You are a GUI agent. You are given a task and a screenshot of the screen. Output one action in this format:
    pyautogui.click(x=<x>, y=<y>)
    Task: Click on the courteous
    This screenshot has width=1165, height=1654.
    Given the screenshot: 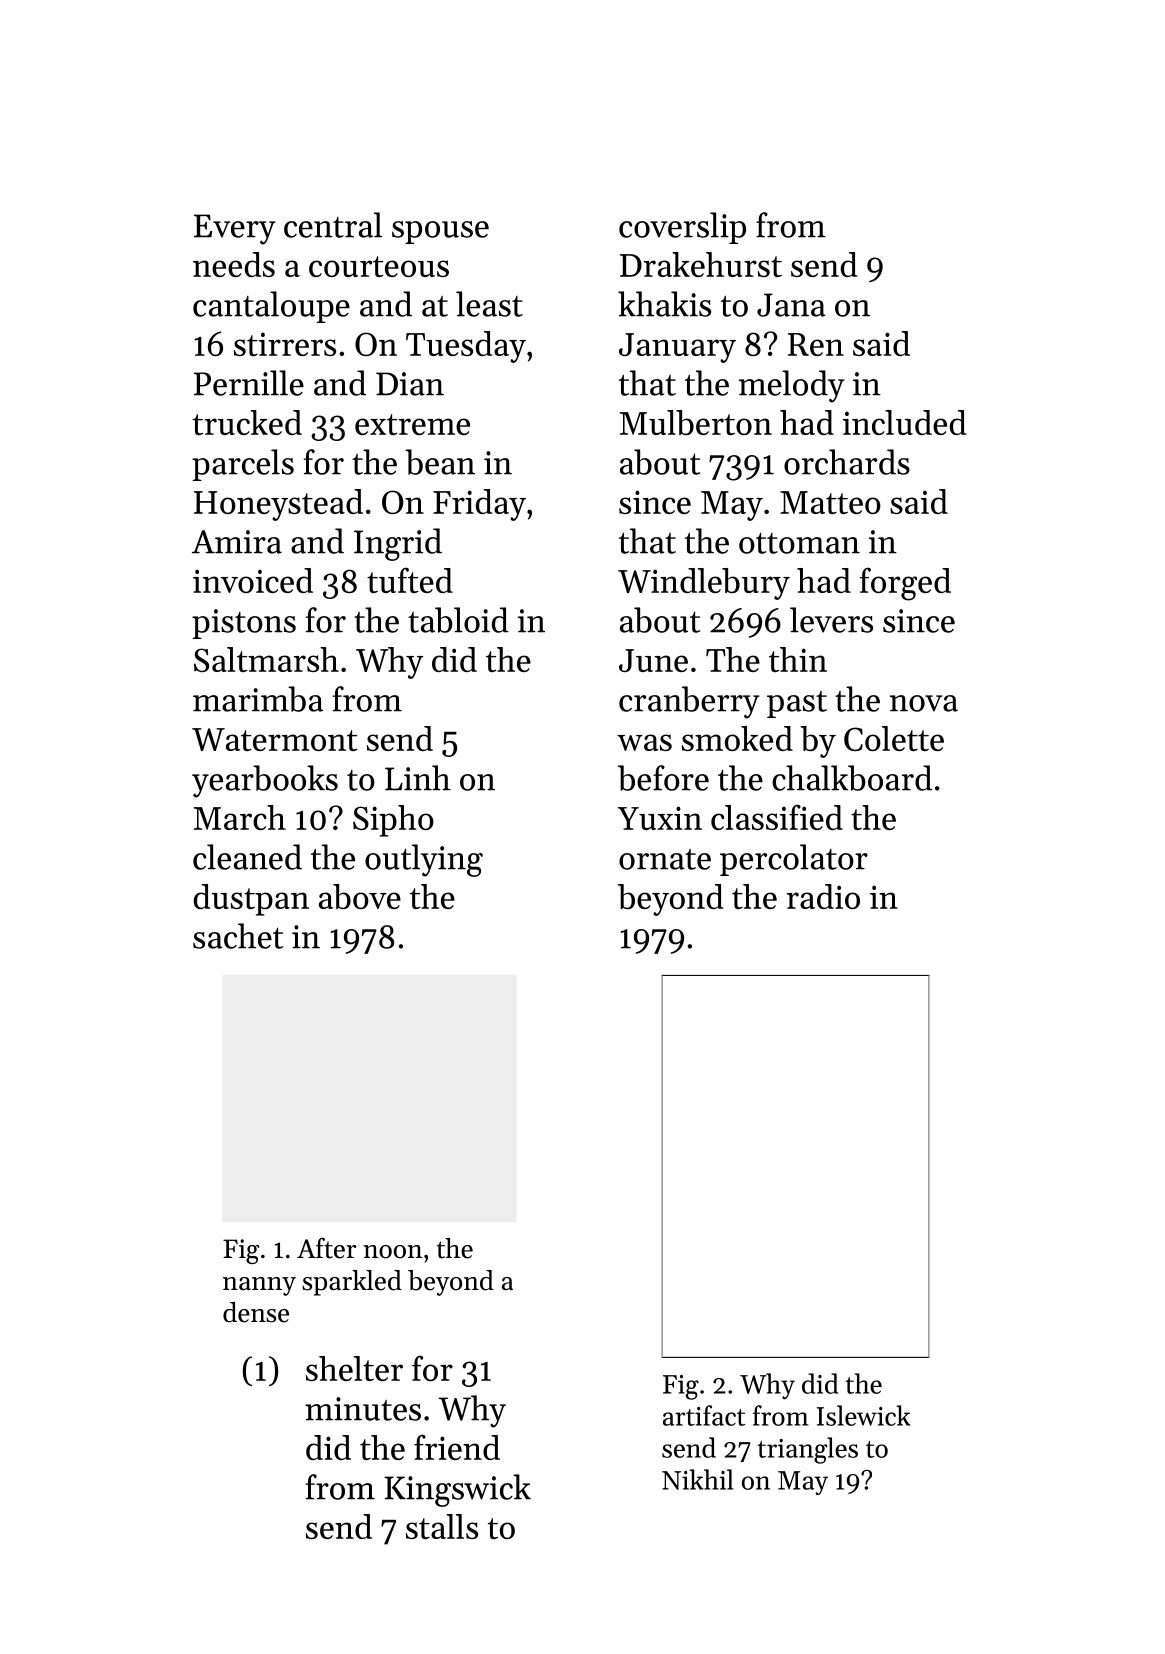 What is the action you would take?
    pyautogui.click(x=379, y=266)
